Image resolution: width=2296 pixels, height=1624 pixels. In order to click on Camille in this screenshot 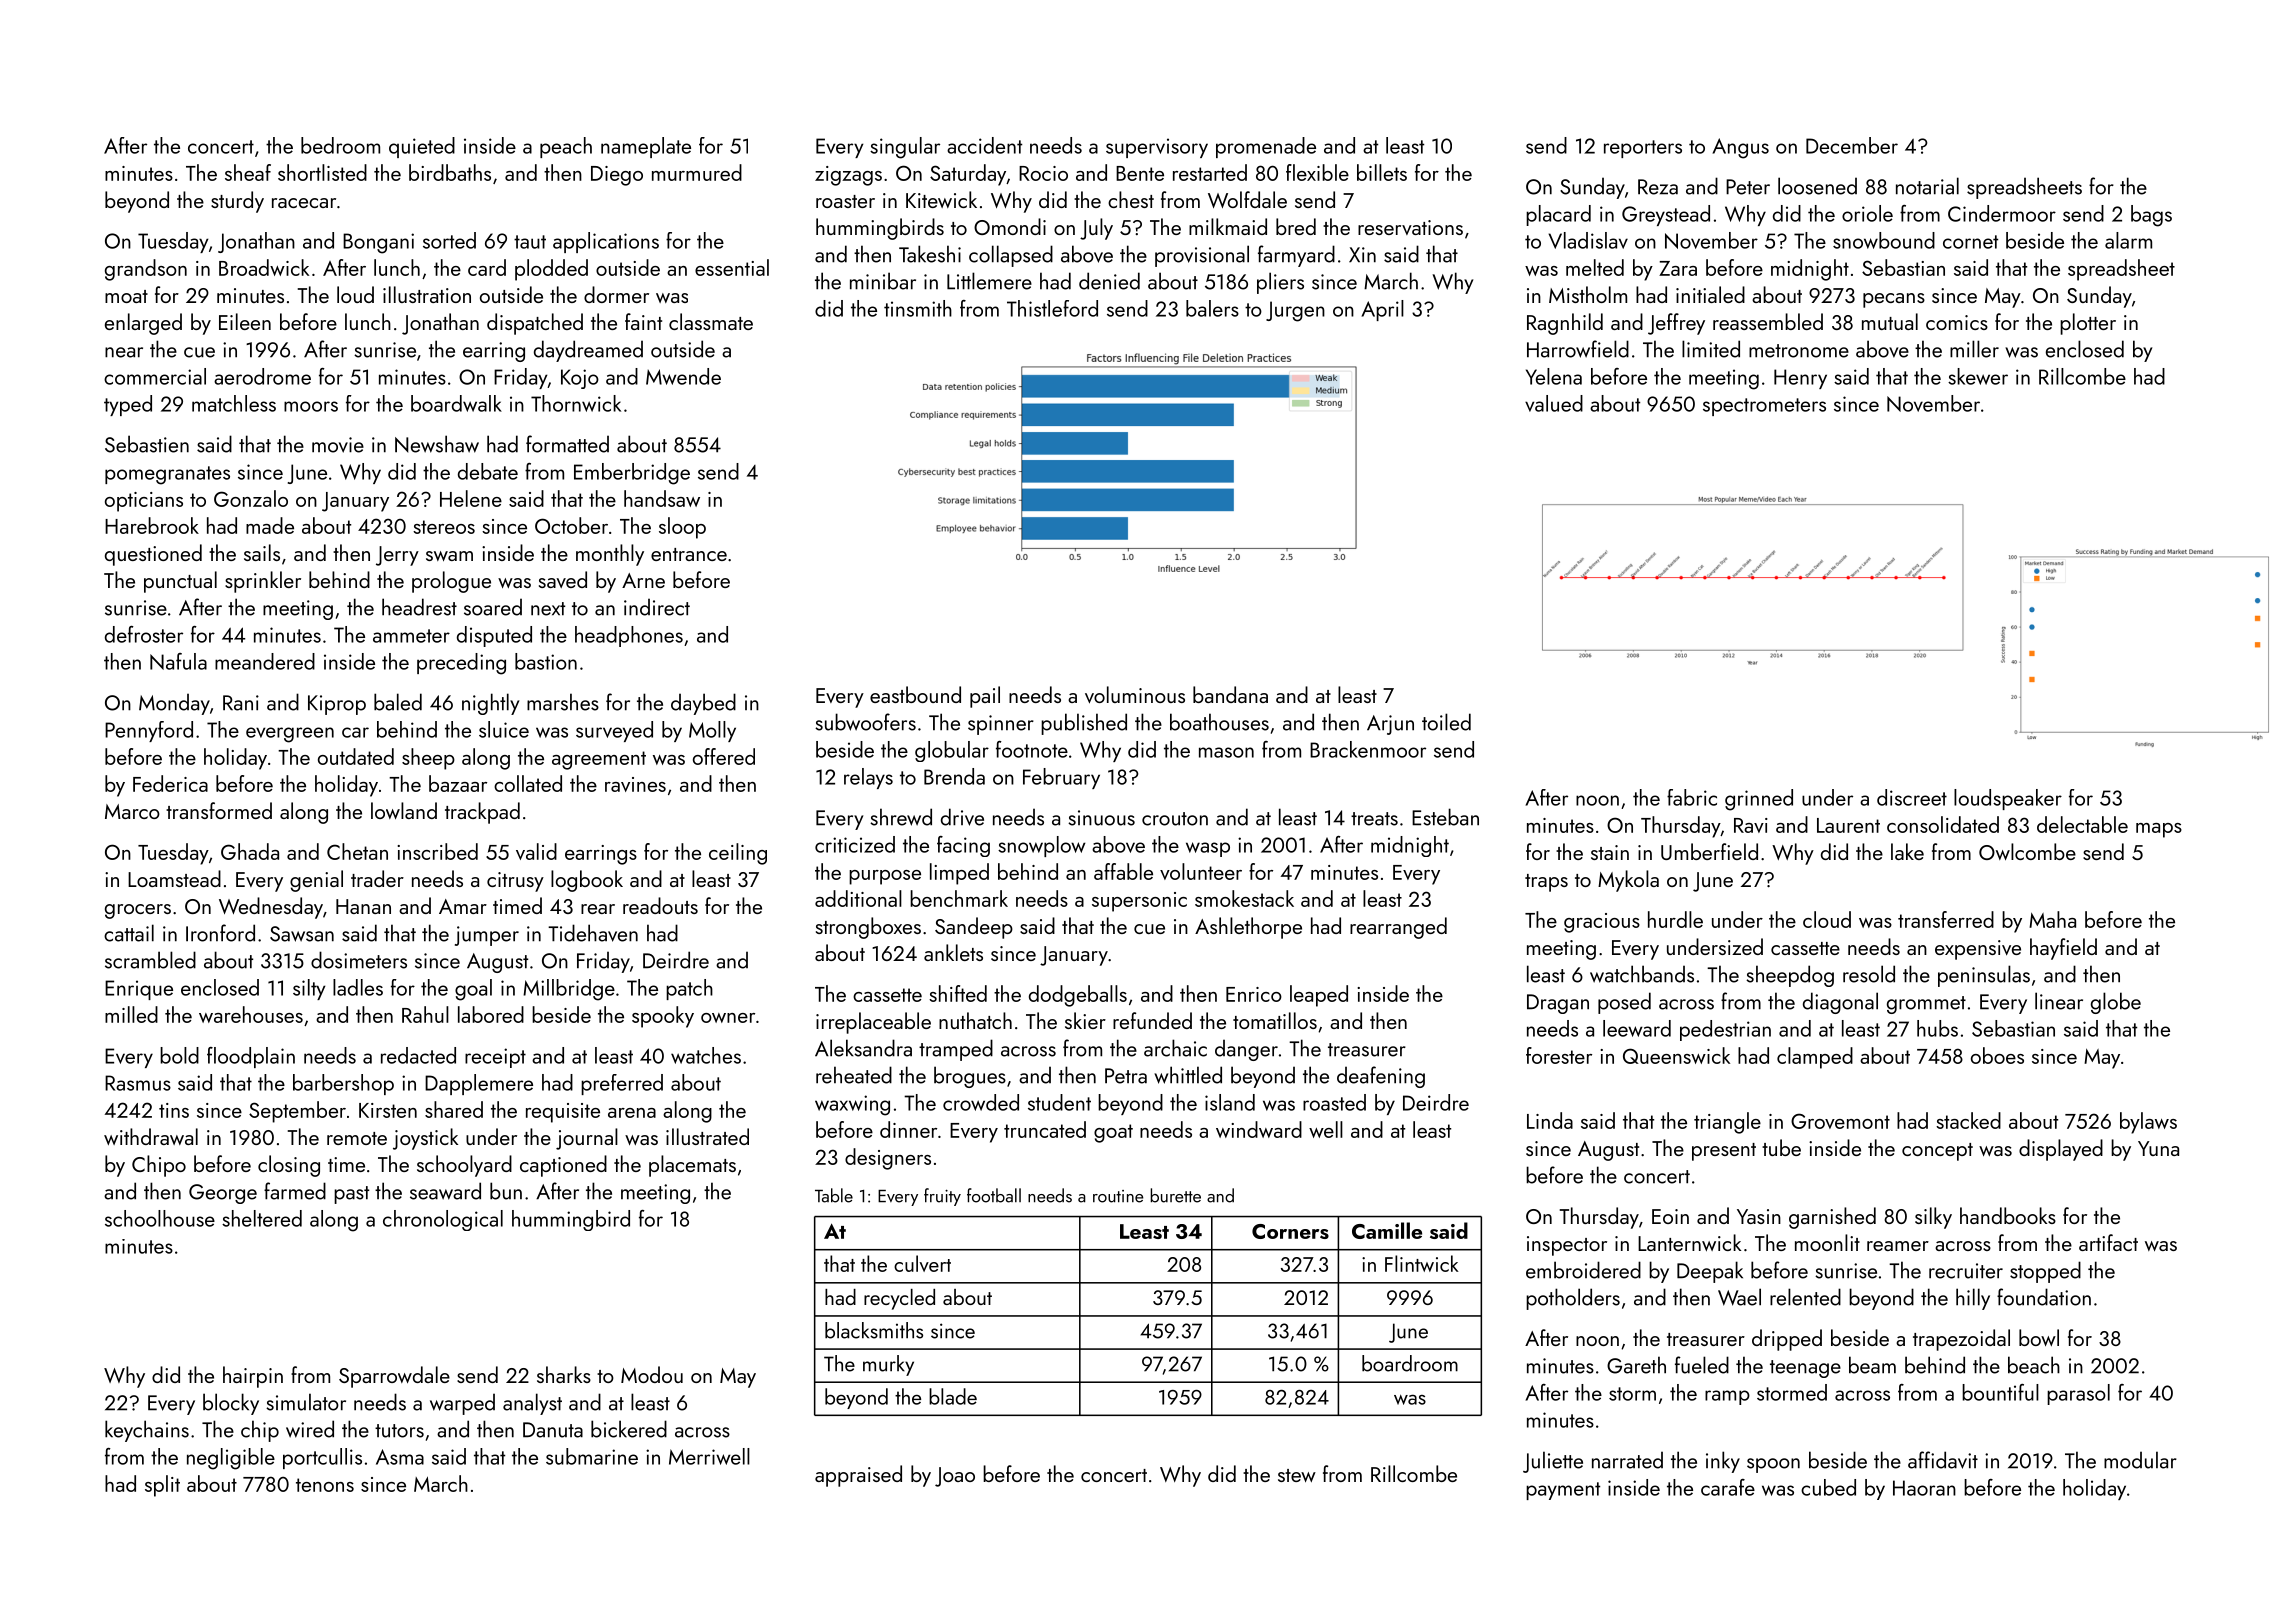, I will do `click(1387, 1230)`.
